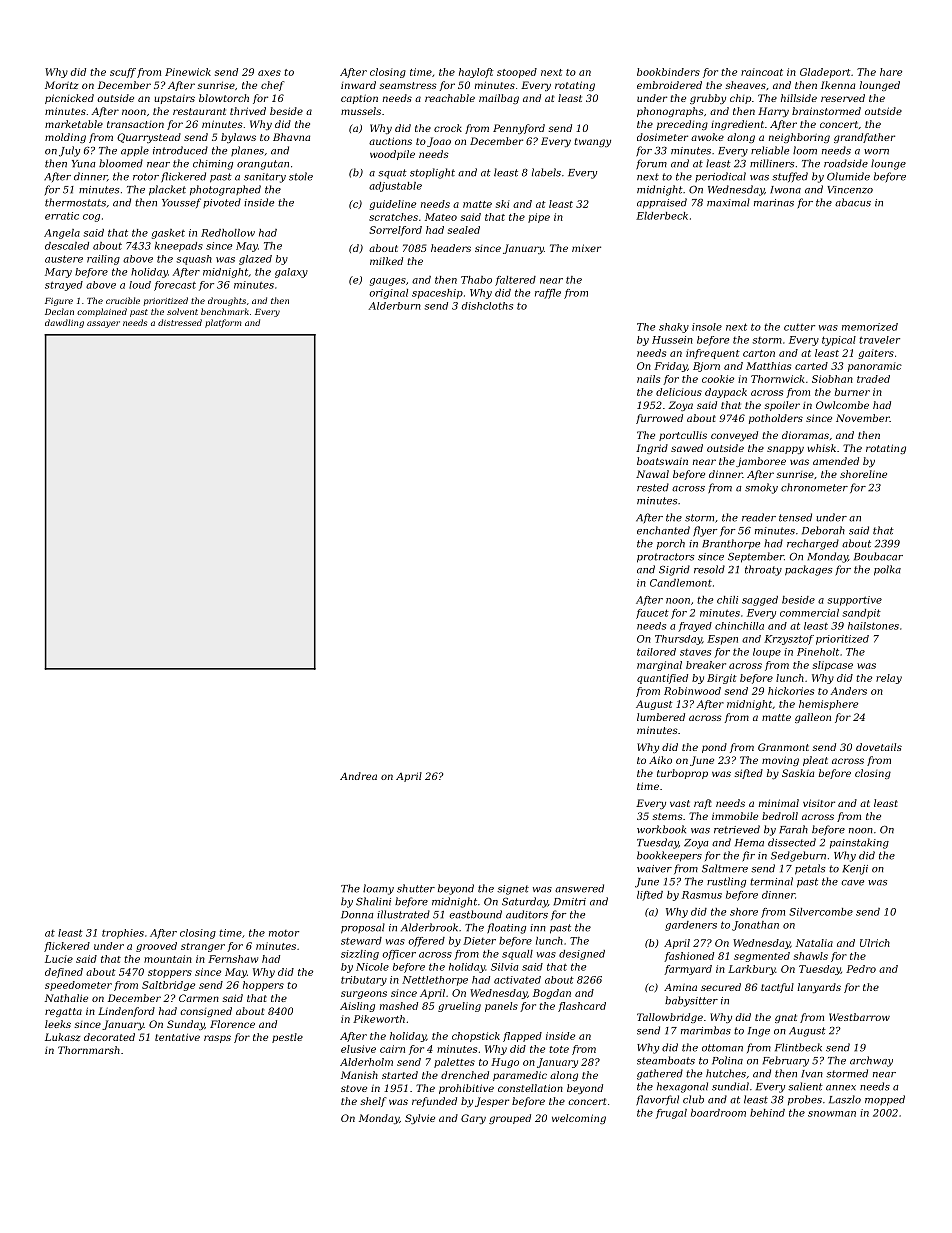 The image size is (952, 1233). I want to click on drenched, so click(465, 1075).
